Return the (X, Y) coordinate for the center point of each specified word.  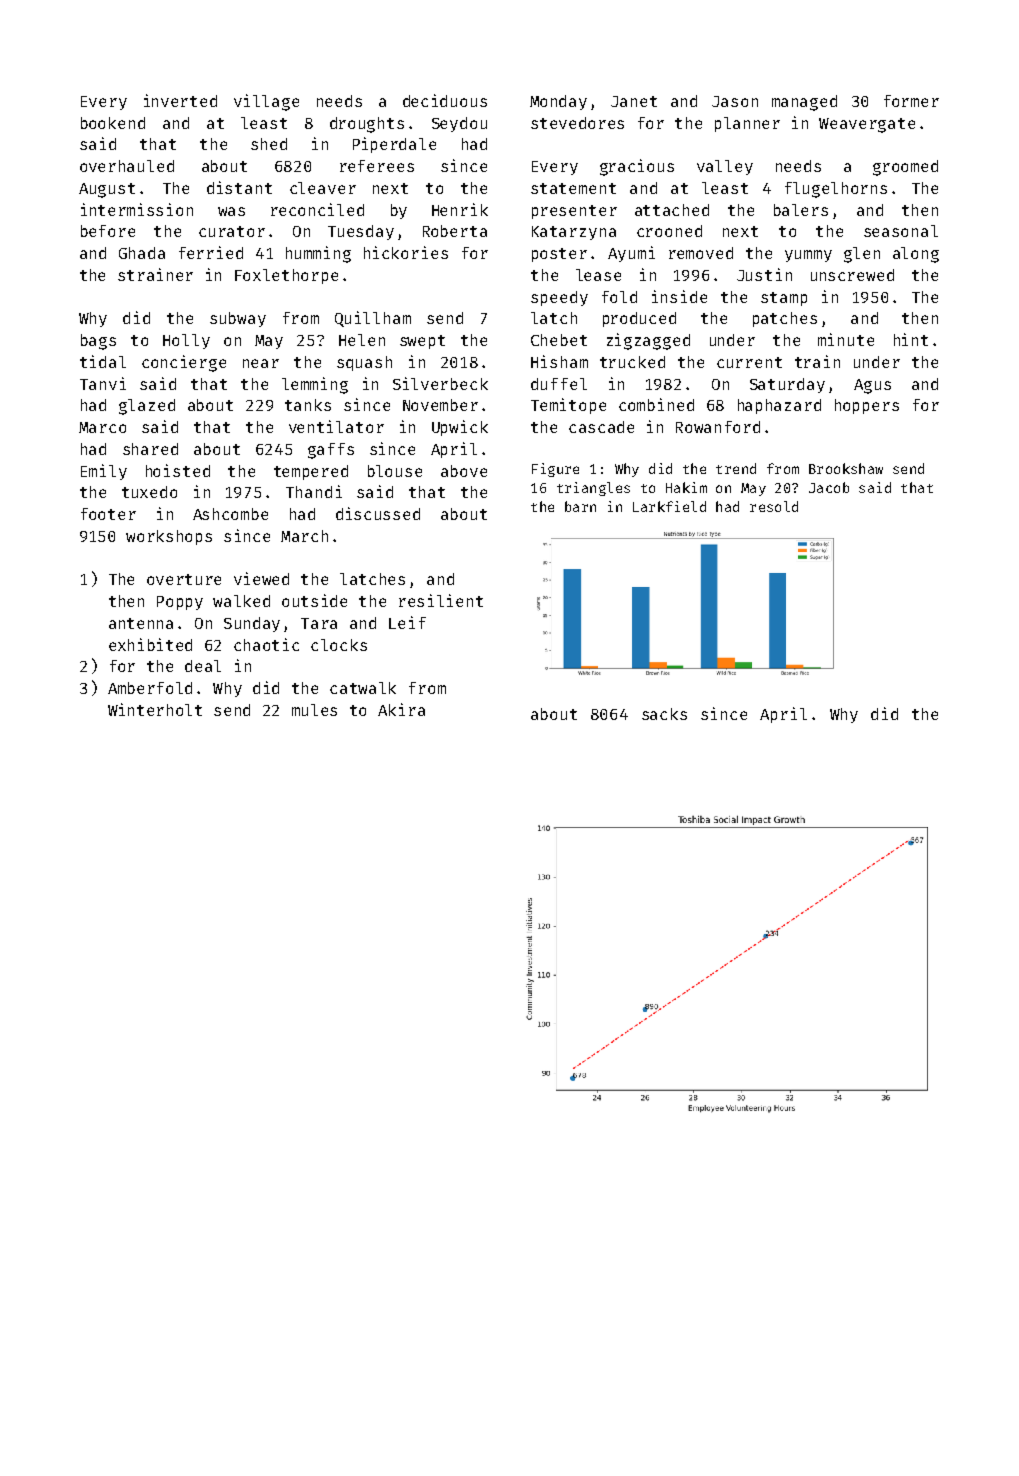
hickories (406, 252)
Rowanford (718, 427)
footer (108, 514)
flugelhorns (836, 190)
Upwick (460, 428)
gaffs (331, 451)
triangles (593, 489)
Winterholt (155, 709)
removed (701, 253)
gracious (637, 167)
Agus (872, 386)
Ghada (142, 253)
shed (269, 144)
